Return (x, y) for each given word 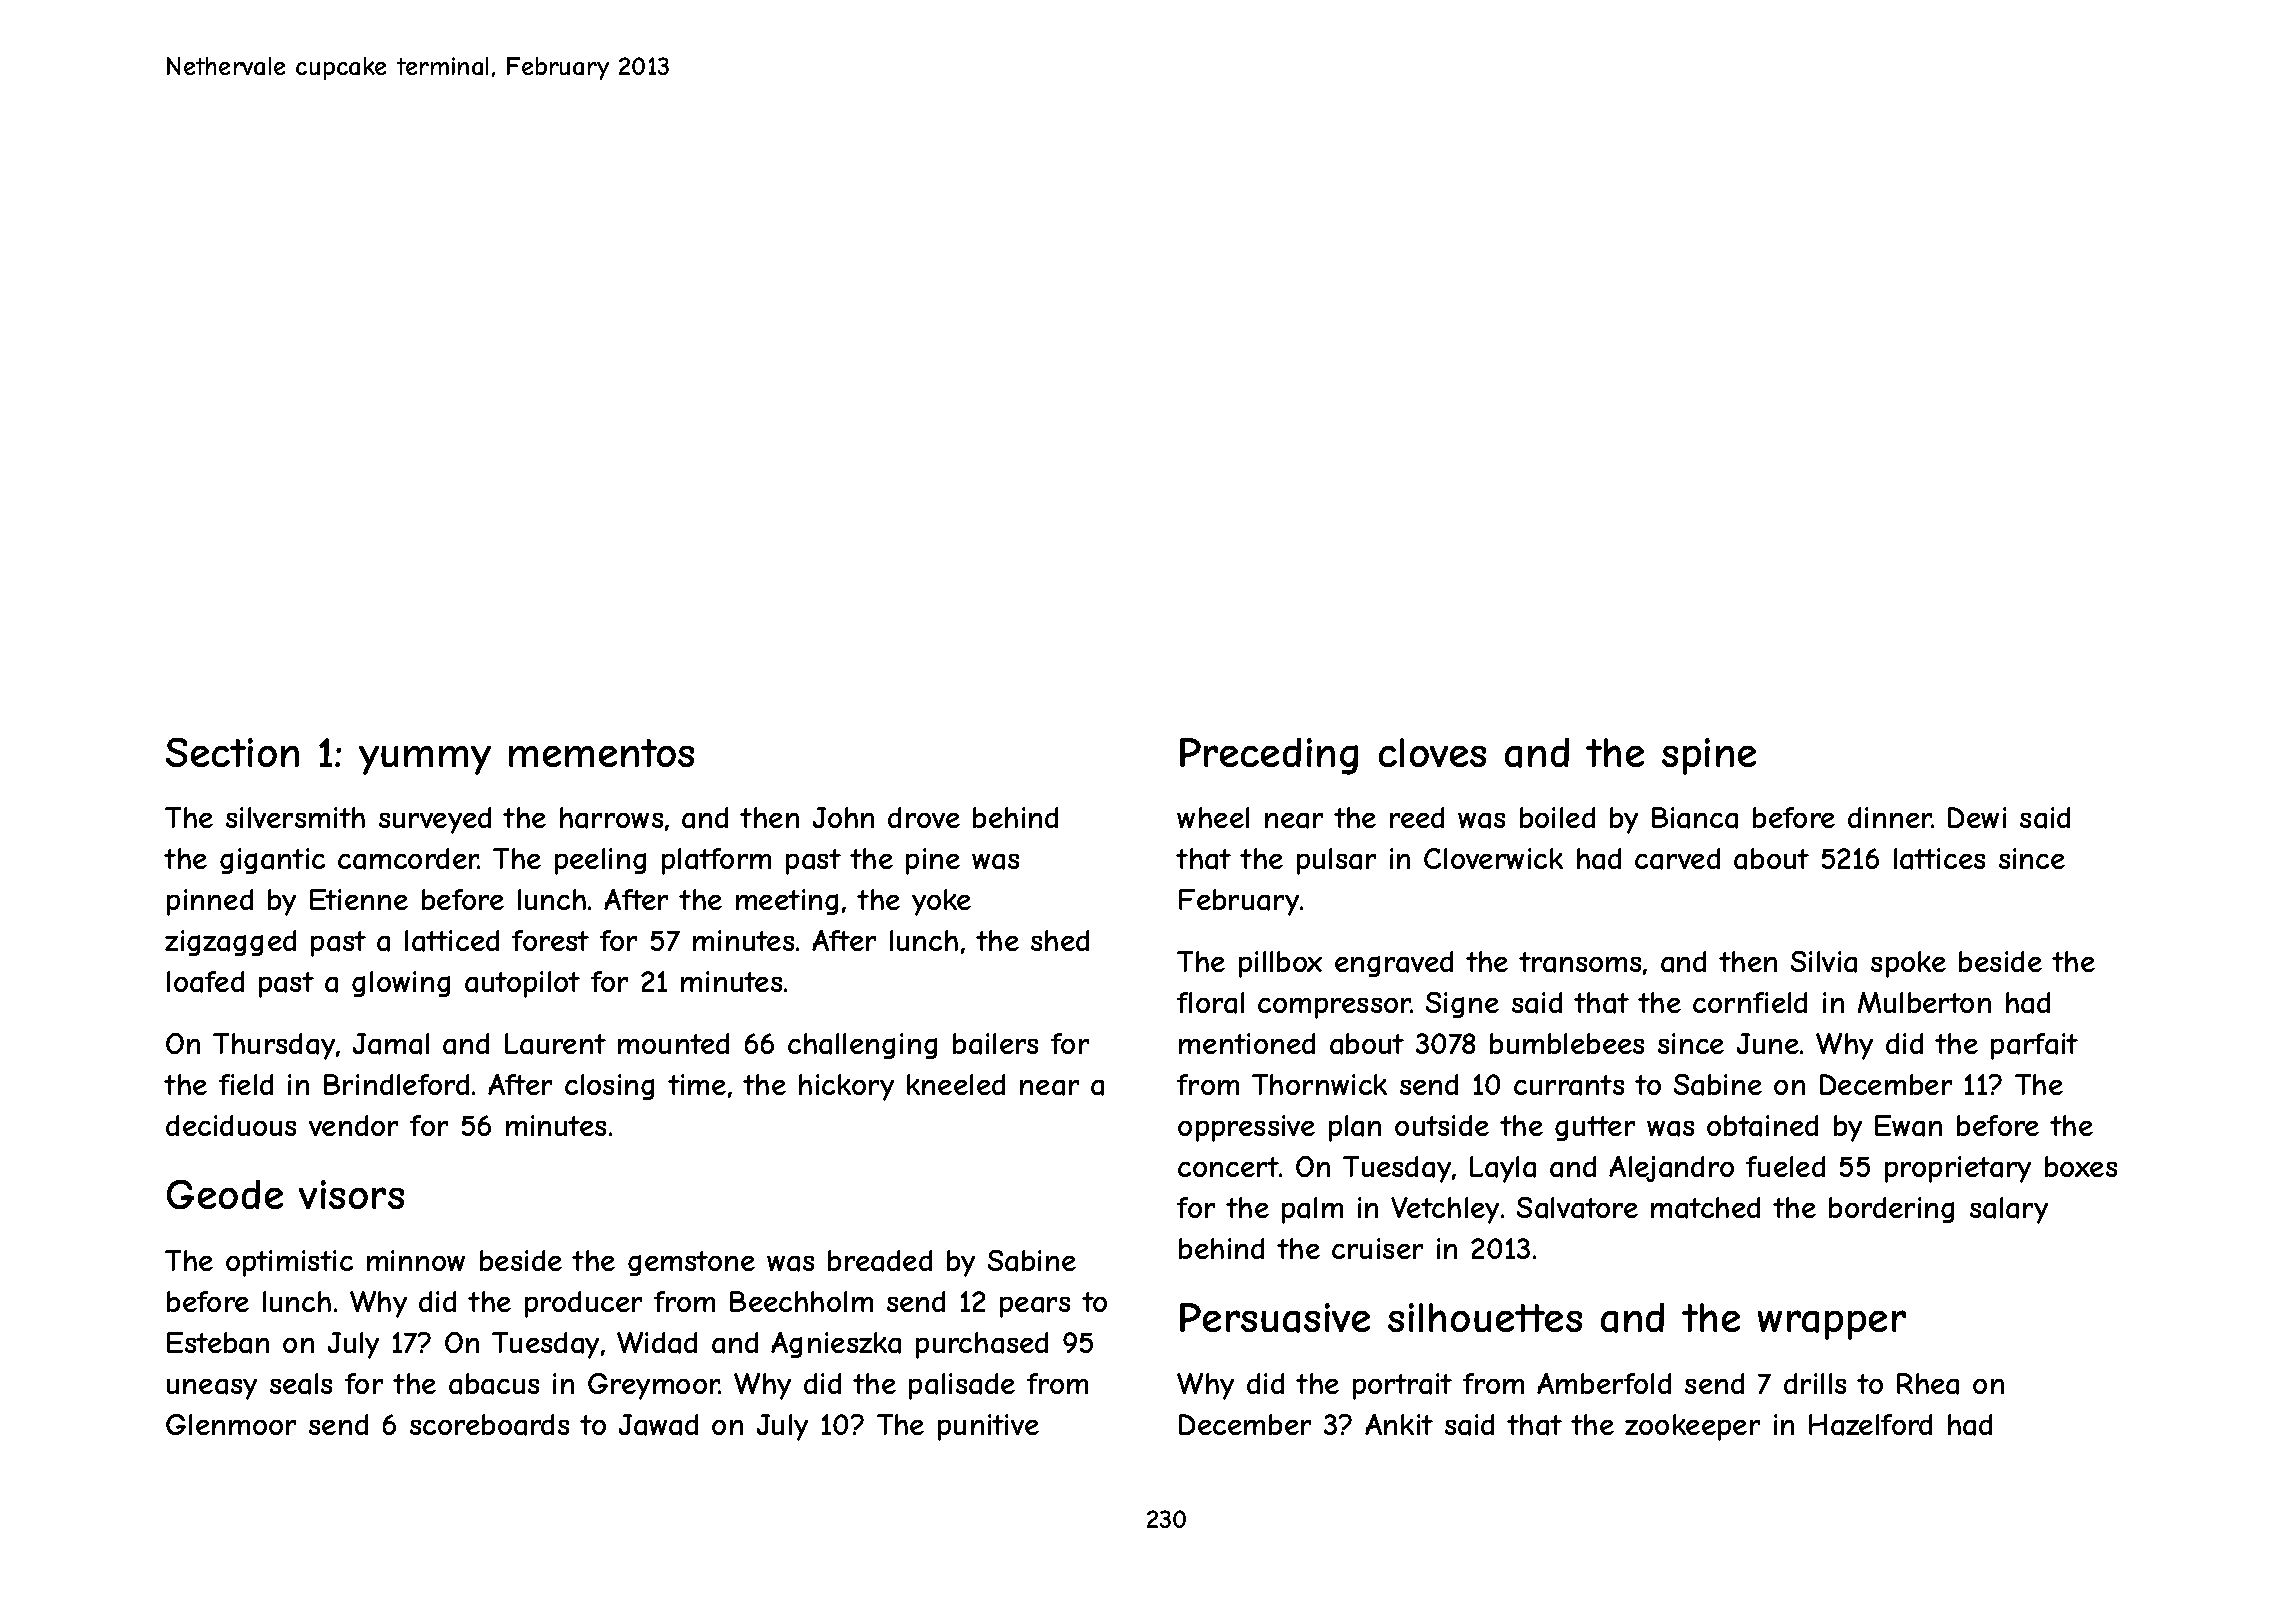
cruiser (1377, 1248)
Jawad (658, 1425)
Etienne (359, 899)
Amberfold (1604, 1383)
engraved (1394, 964)
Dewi (1977, 817)
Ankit (1399, 1424)
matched (1705, 1208)
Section (232, 752)
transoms (1580, 962)
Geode (225, 1194)
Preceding (1269, 756)
